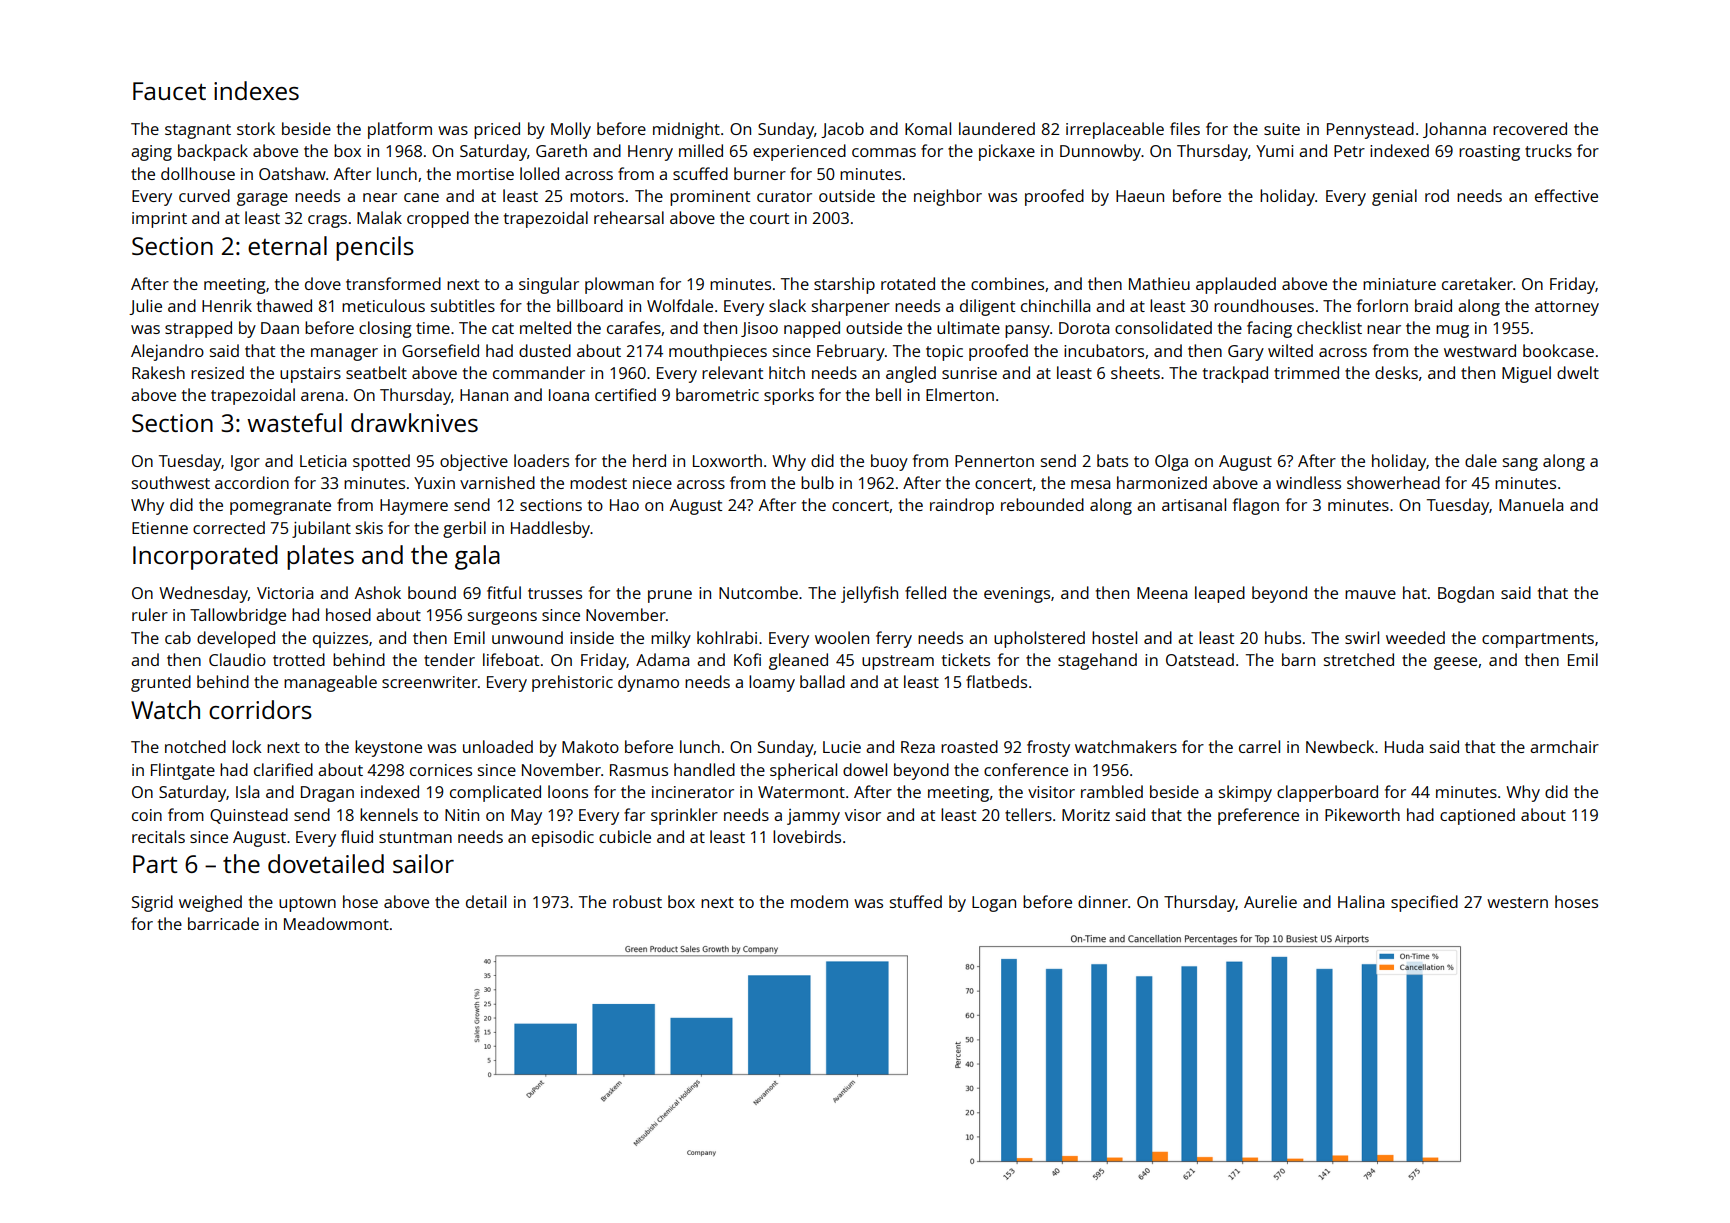 The height and width of the image is (1223, 1730). I want to click on genial, so click(1394, 197).
